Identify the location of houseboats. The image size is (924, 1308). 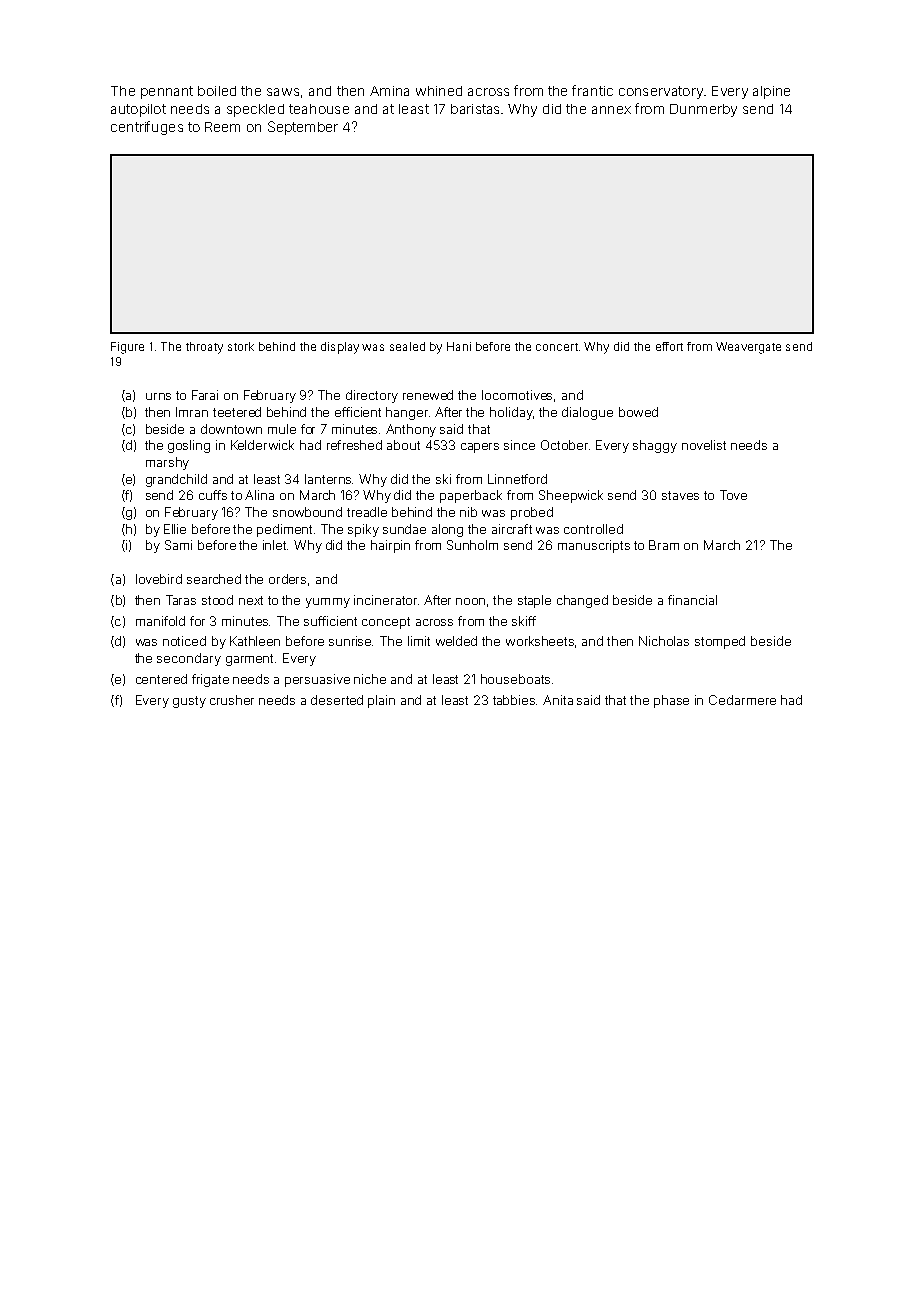
(515, 679).
